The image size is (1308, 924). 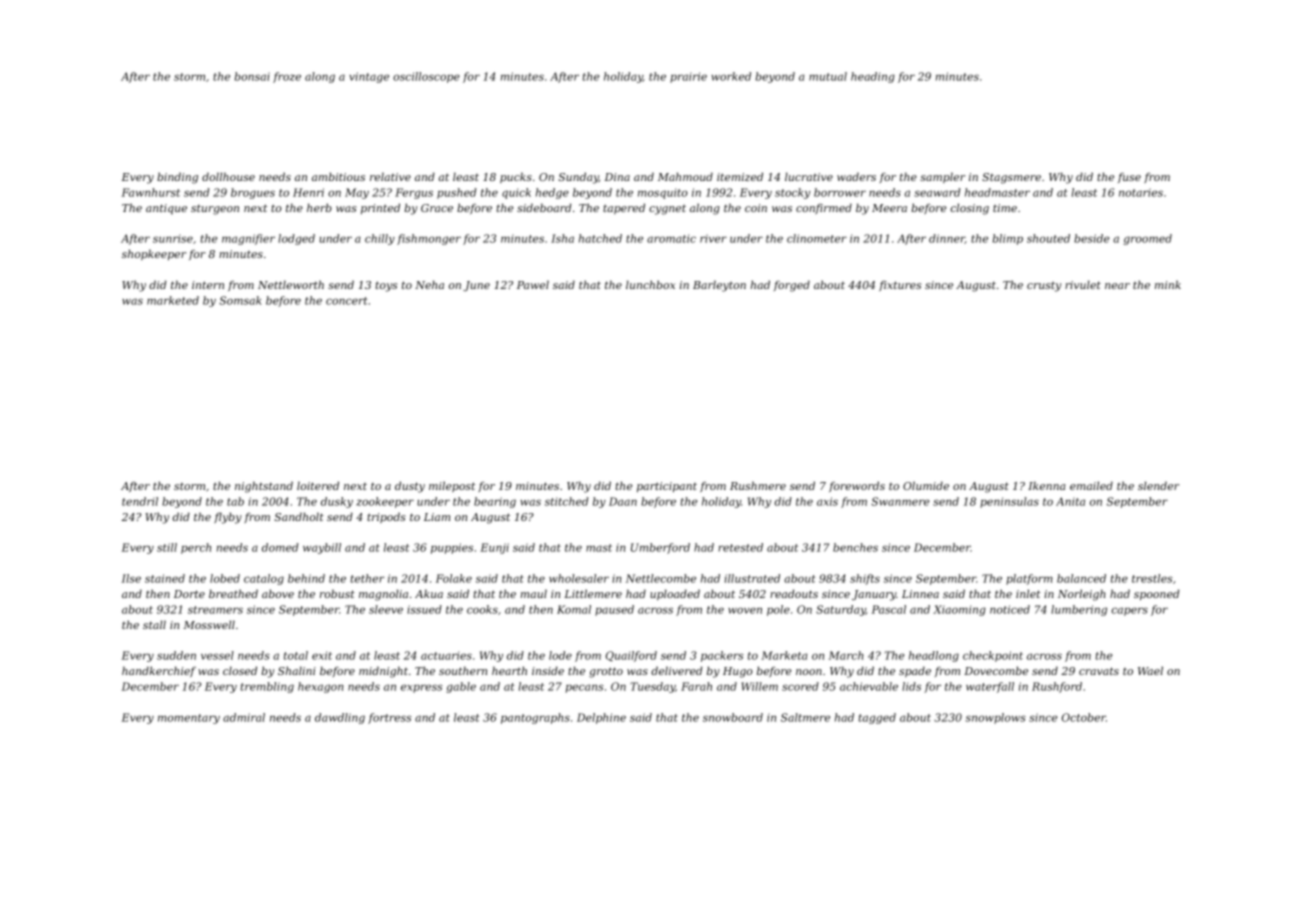 What do you see at coordinates (535, 718) in the screenshot?
I see `pantographs` at bounding box center [535, 718].
